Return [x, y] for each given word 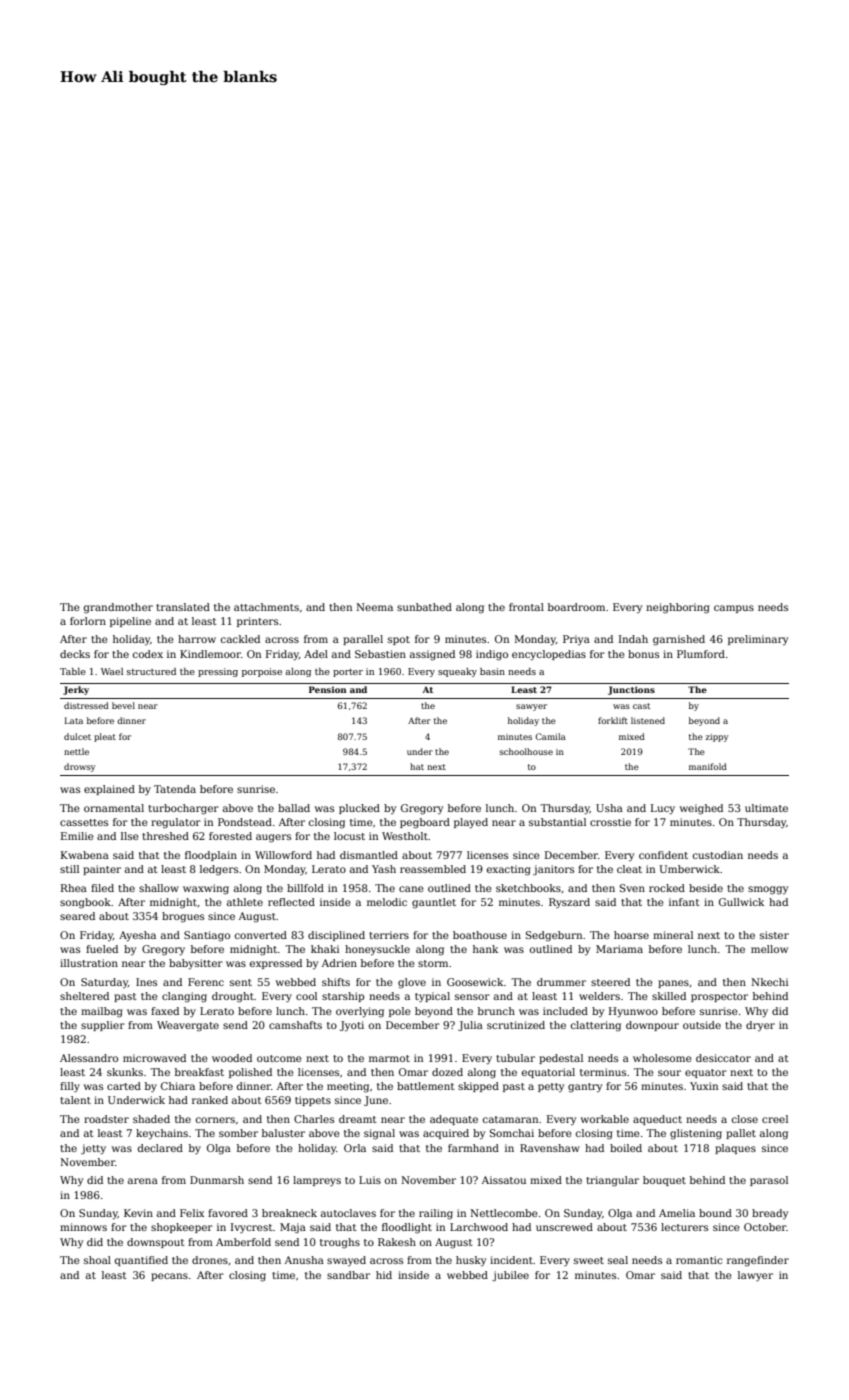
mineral [673, 935]
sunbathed [424, 607]
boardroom [576, 607]
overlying [360, 1012]
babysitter [196, 964]
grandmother [118, 608]
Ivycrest [252, 1228]
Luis [370, 1180]
